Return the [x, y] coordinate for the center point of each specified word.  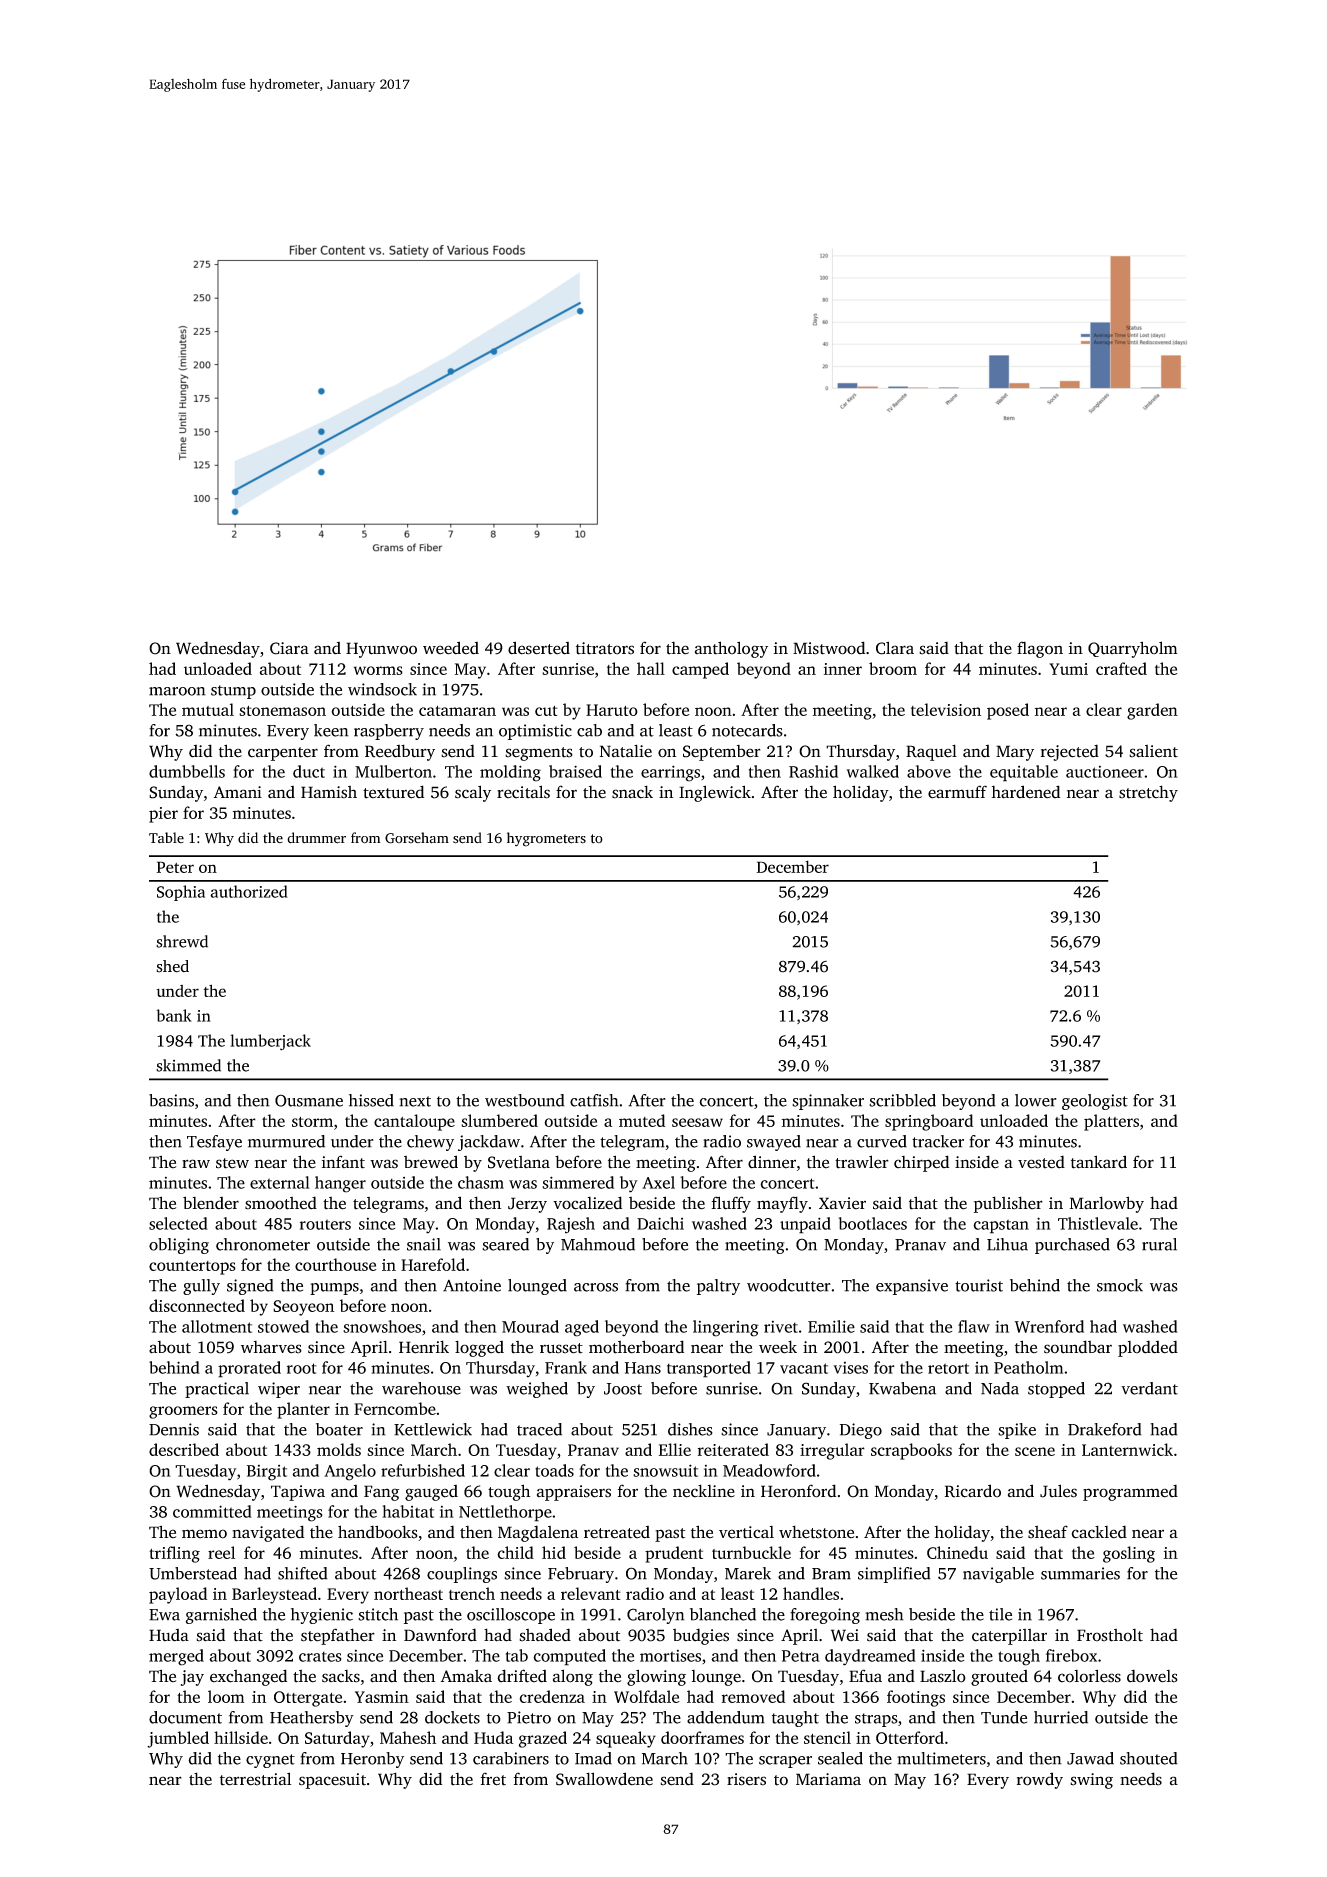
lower [1036, 1100]
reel [221, 1552]
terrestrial [255, 1779]
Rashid [813, 771]
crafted [1121, 668]
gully [201, 1287]
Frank [566, 1367]
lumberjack [270, 1042]
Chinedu [957, 1552]
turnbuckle [751, 1552]
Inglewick [715, 793]
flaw [974, 1326]
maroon [177, 691]
